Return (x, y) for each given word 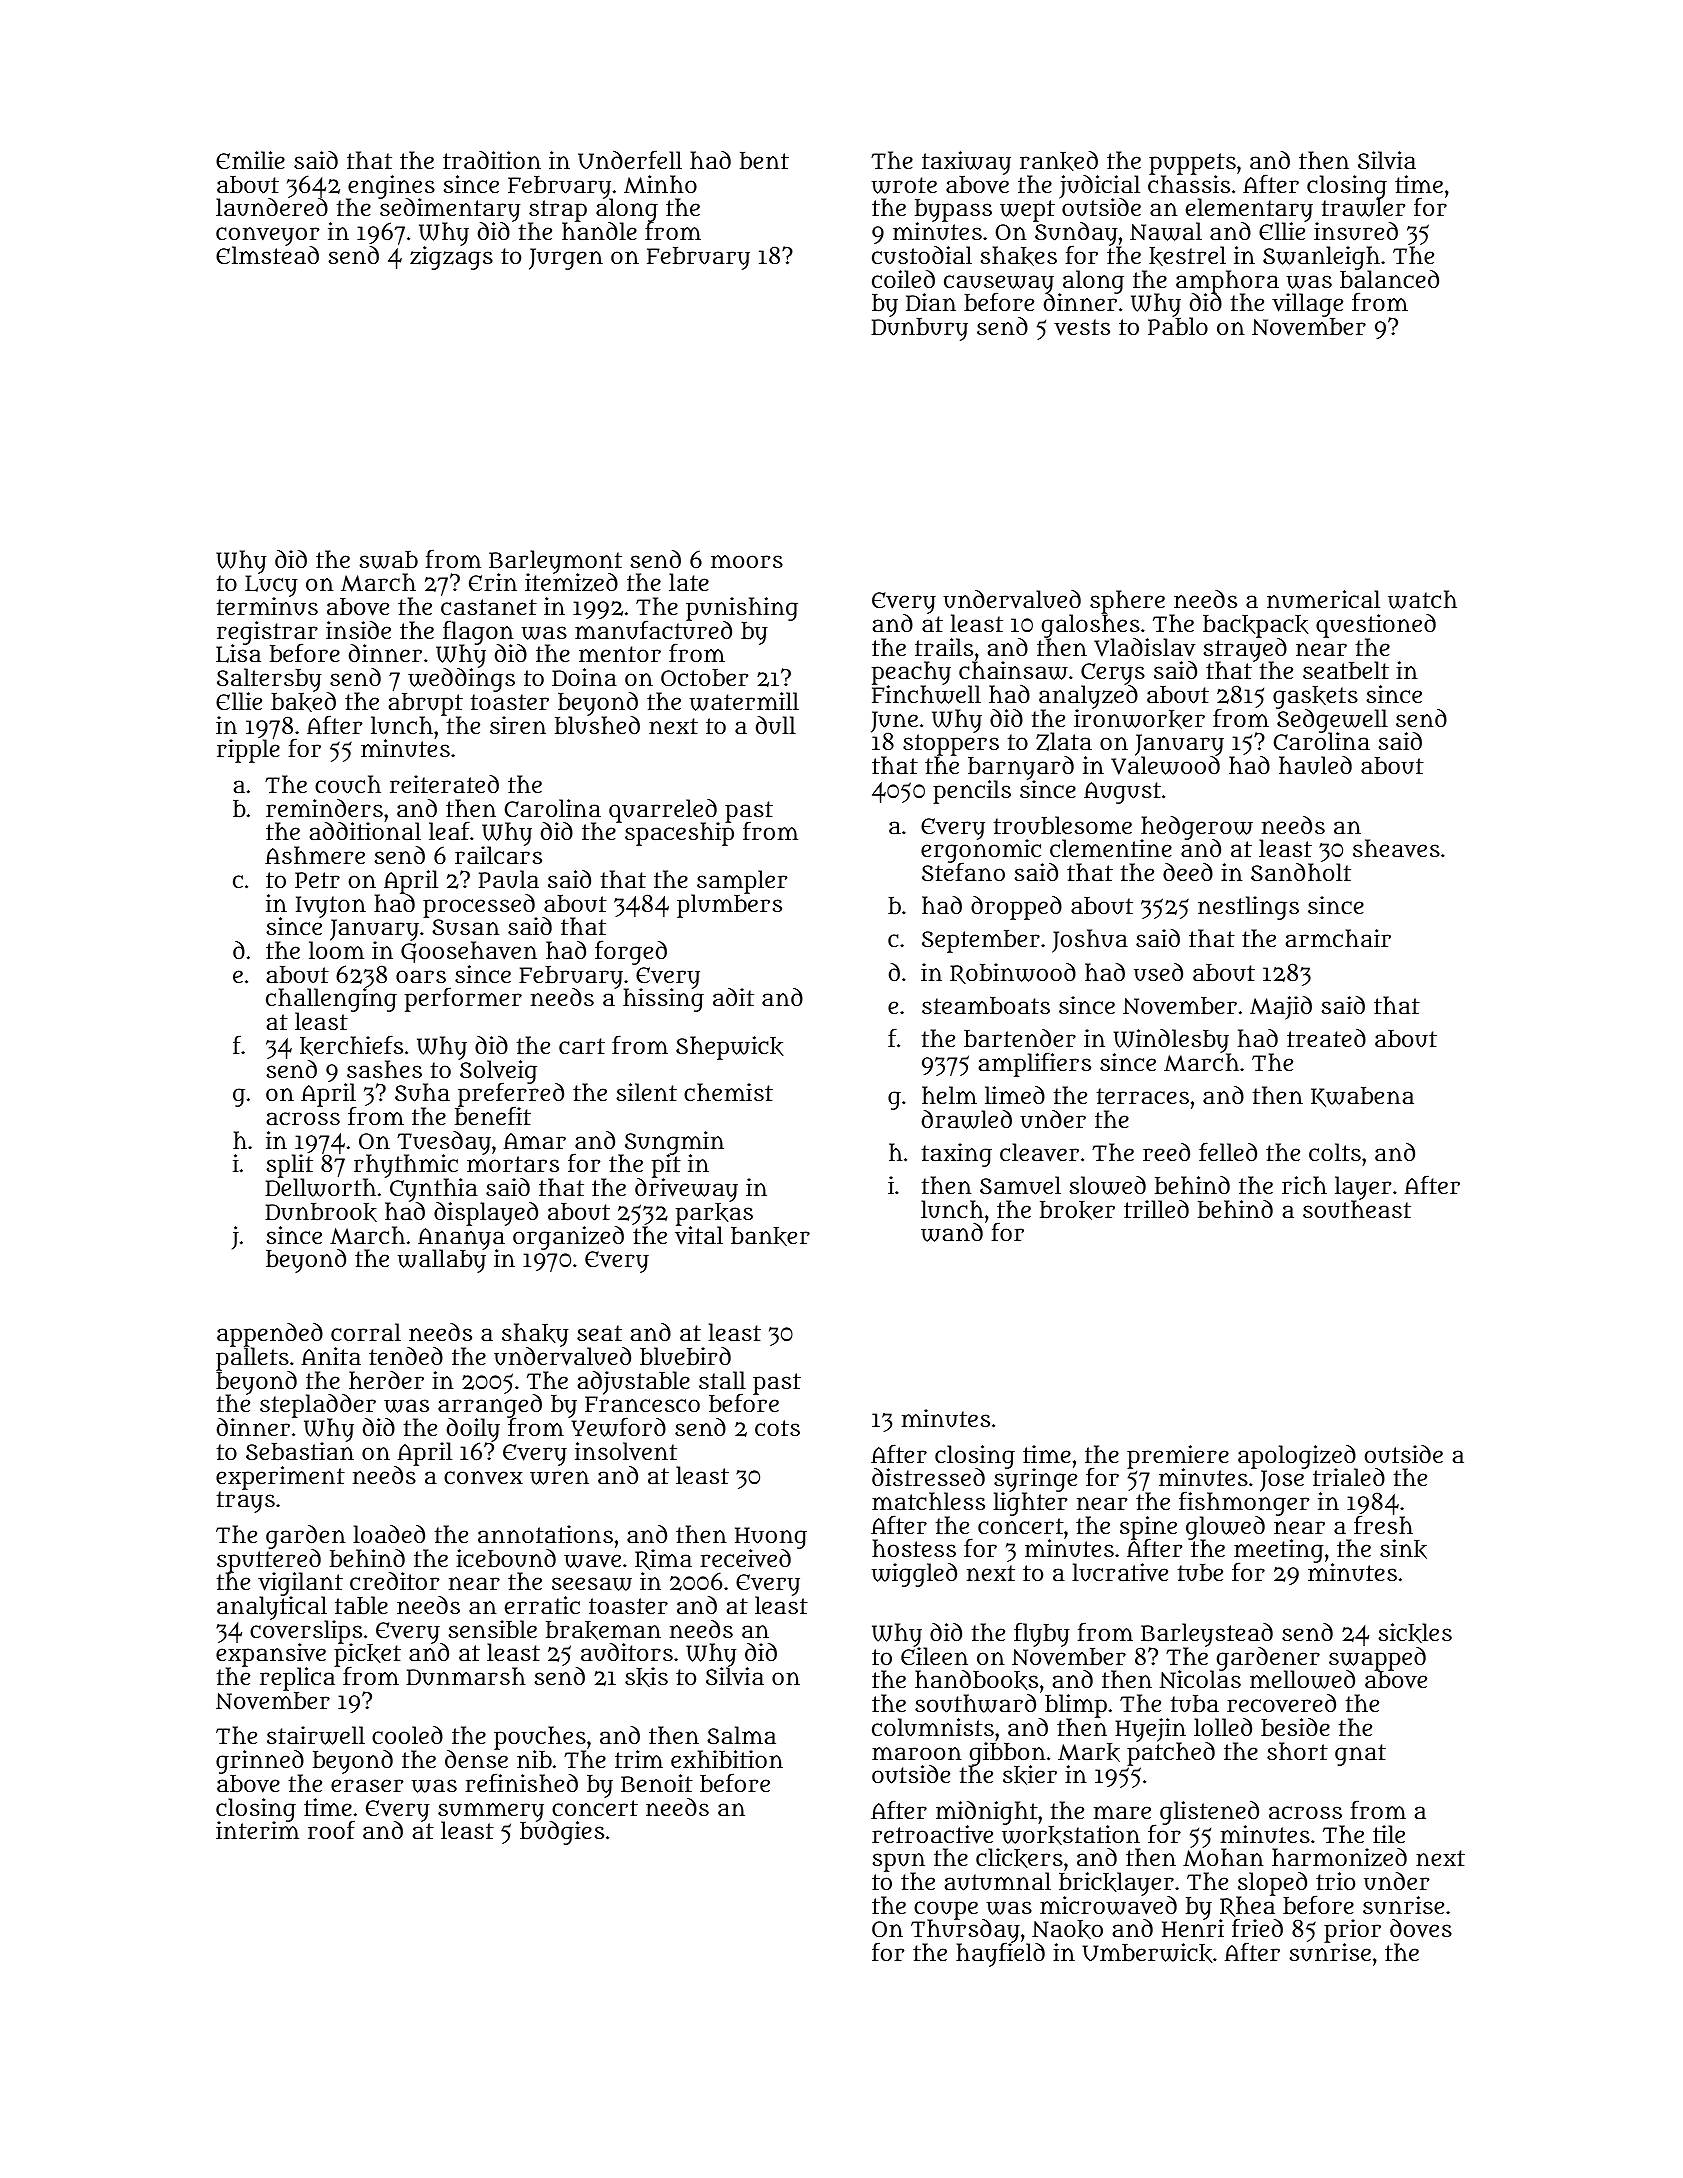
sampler (742, 882)
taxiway (966, 163)
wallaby (441, 1261)
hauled (1315, 765)
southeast (1357, 1210)
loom (336, 950)
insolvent (626, 1451)
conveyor (267, 236)
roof (331, 1829)
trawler (1363, 208)
